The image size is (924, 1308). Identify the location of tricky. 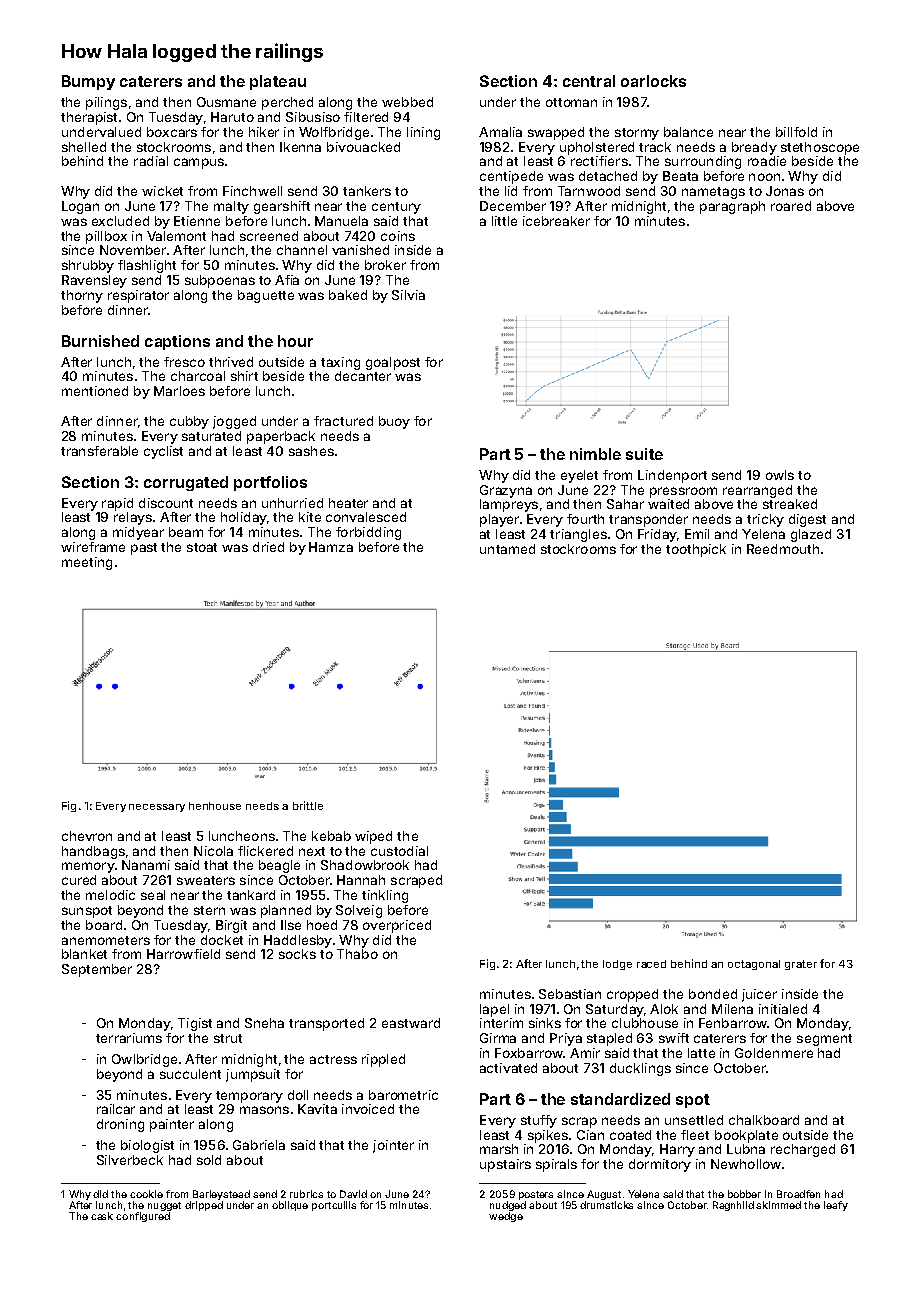
(765, 520).
